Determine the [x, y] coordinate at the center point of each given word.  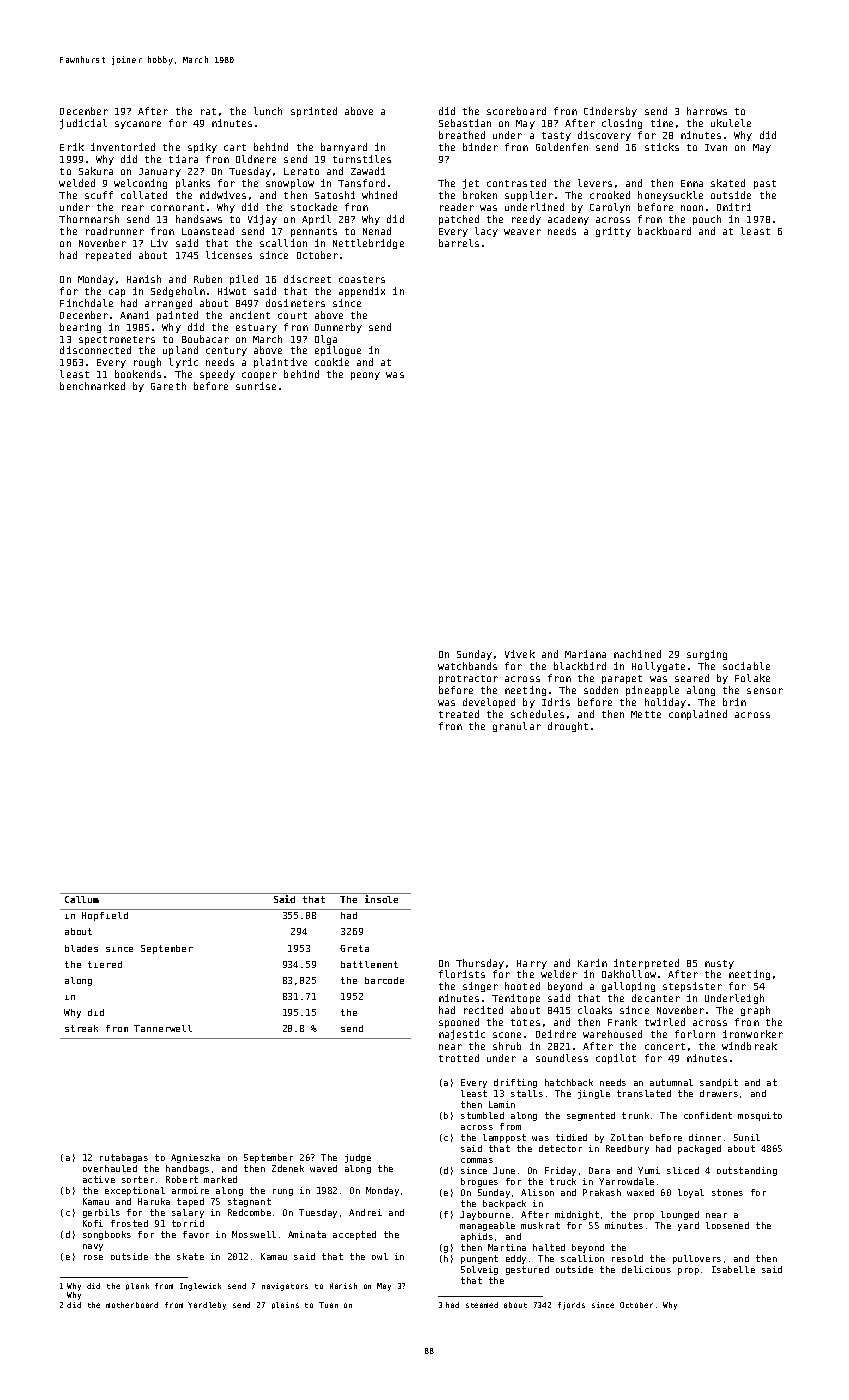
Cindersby [610, 112]
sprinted [314, 112]
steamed [482, 1305]
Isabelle [733, 1269]
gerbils [101, 1213]
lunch [268, 111]
